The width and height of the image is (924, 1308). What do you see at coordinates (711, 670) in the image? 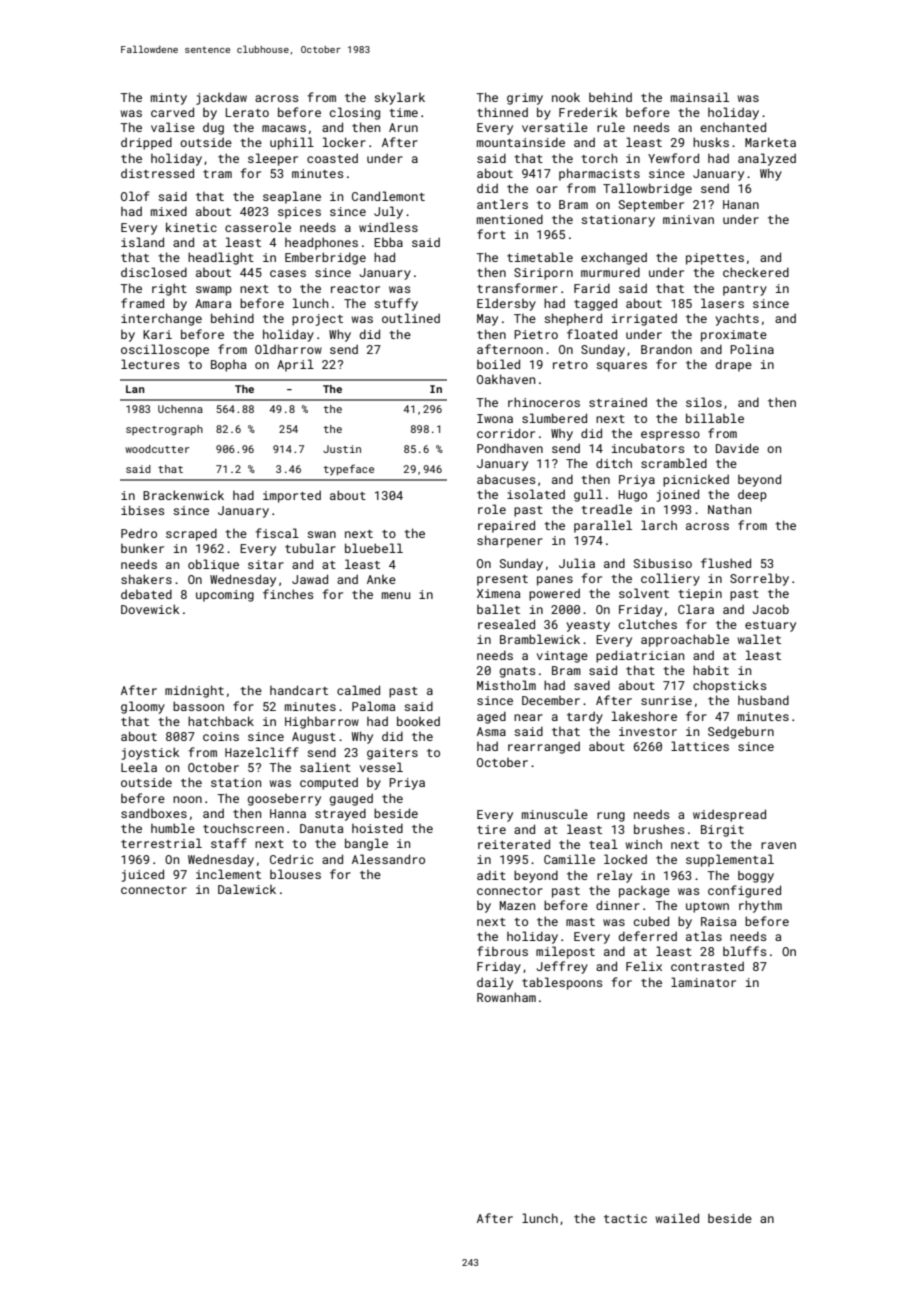
I see `habit` at bounding box center [711, 670].
